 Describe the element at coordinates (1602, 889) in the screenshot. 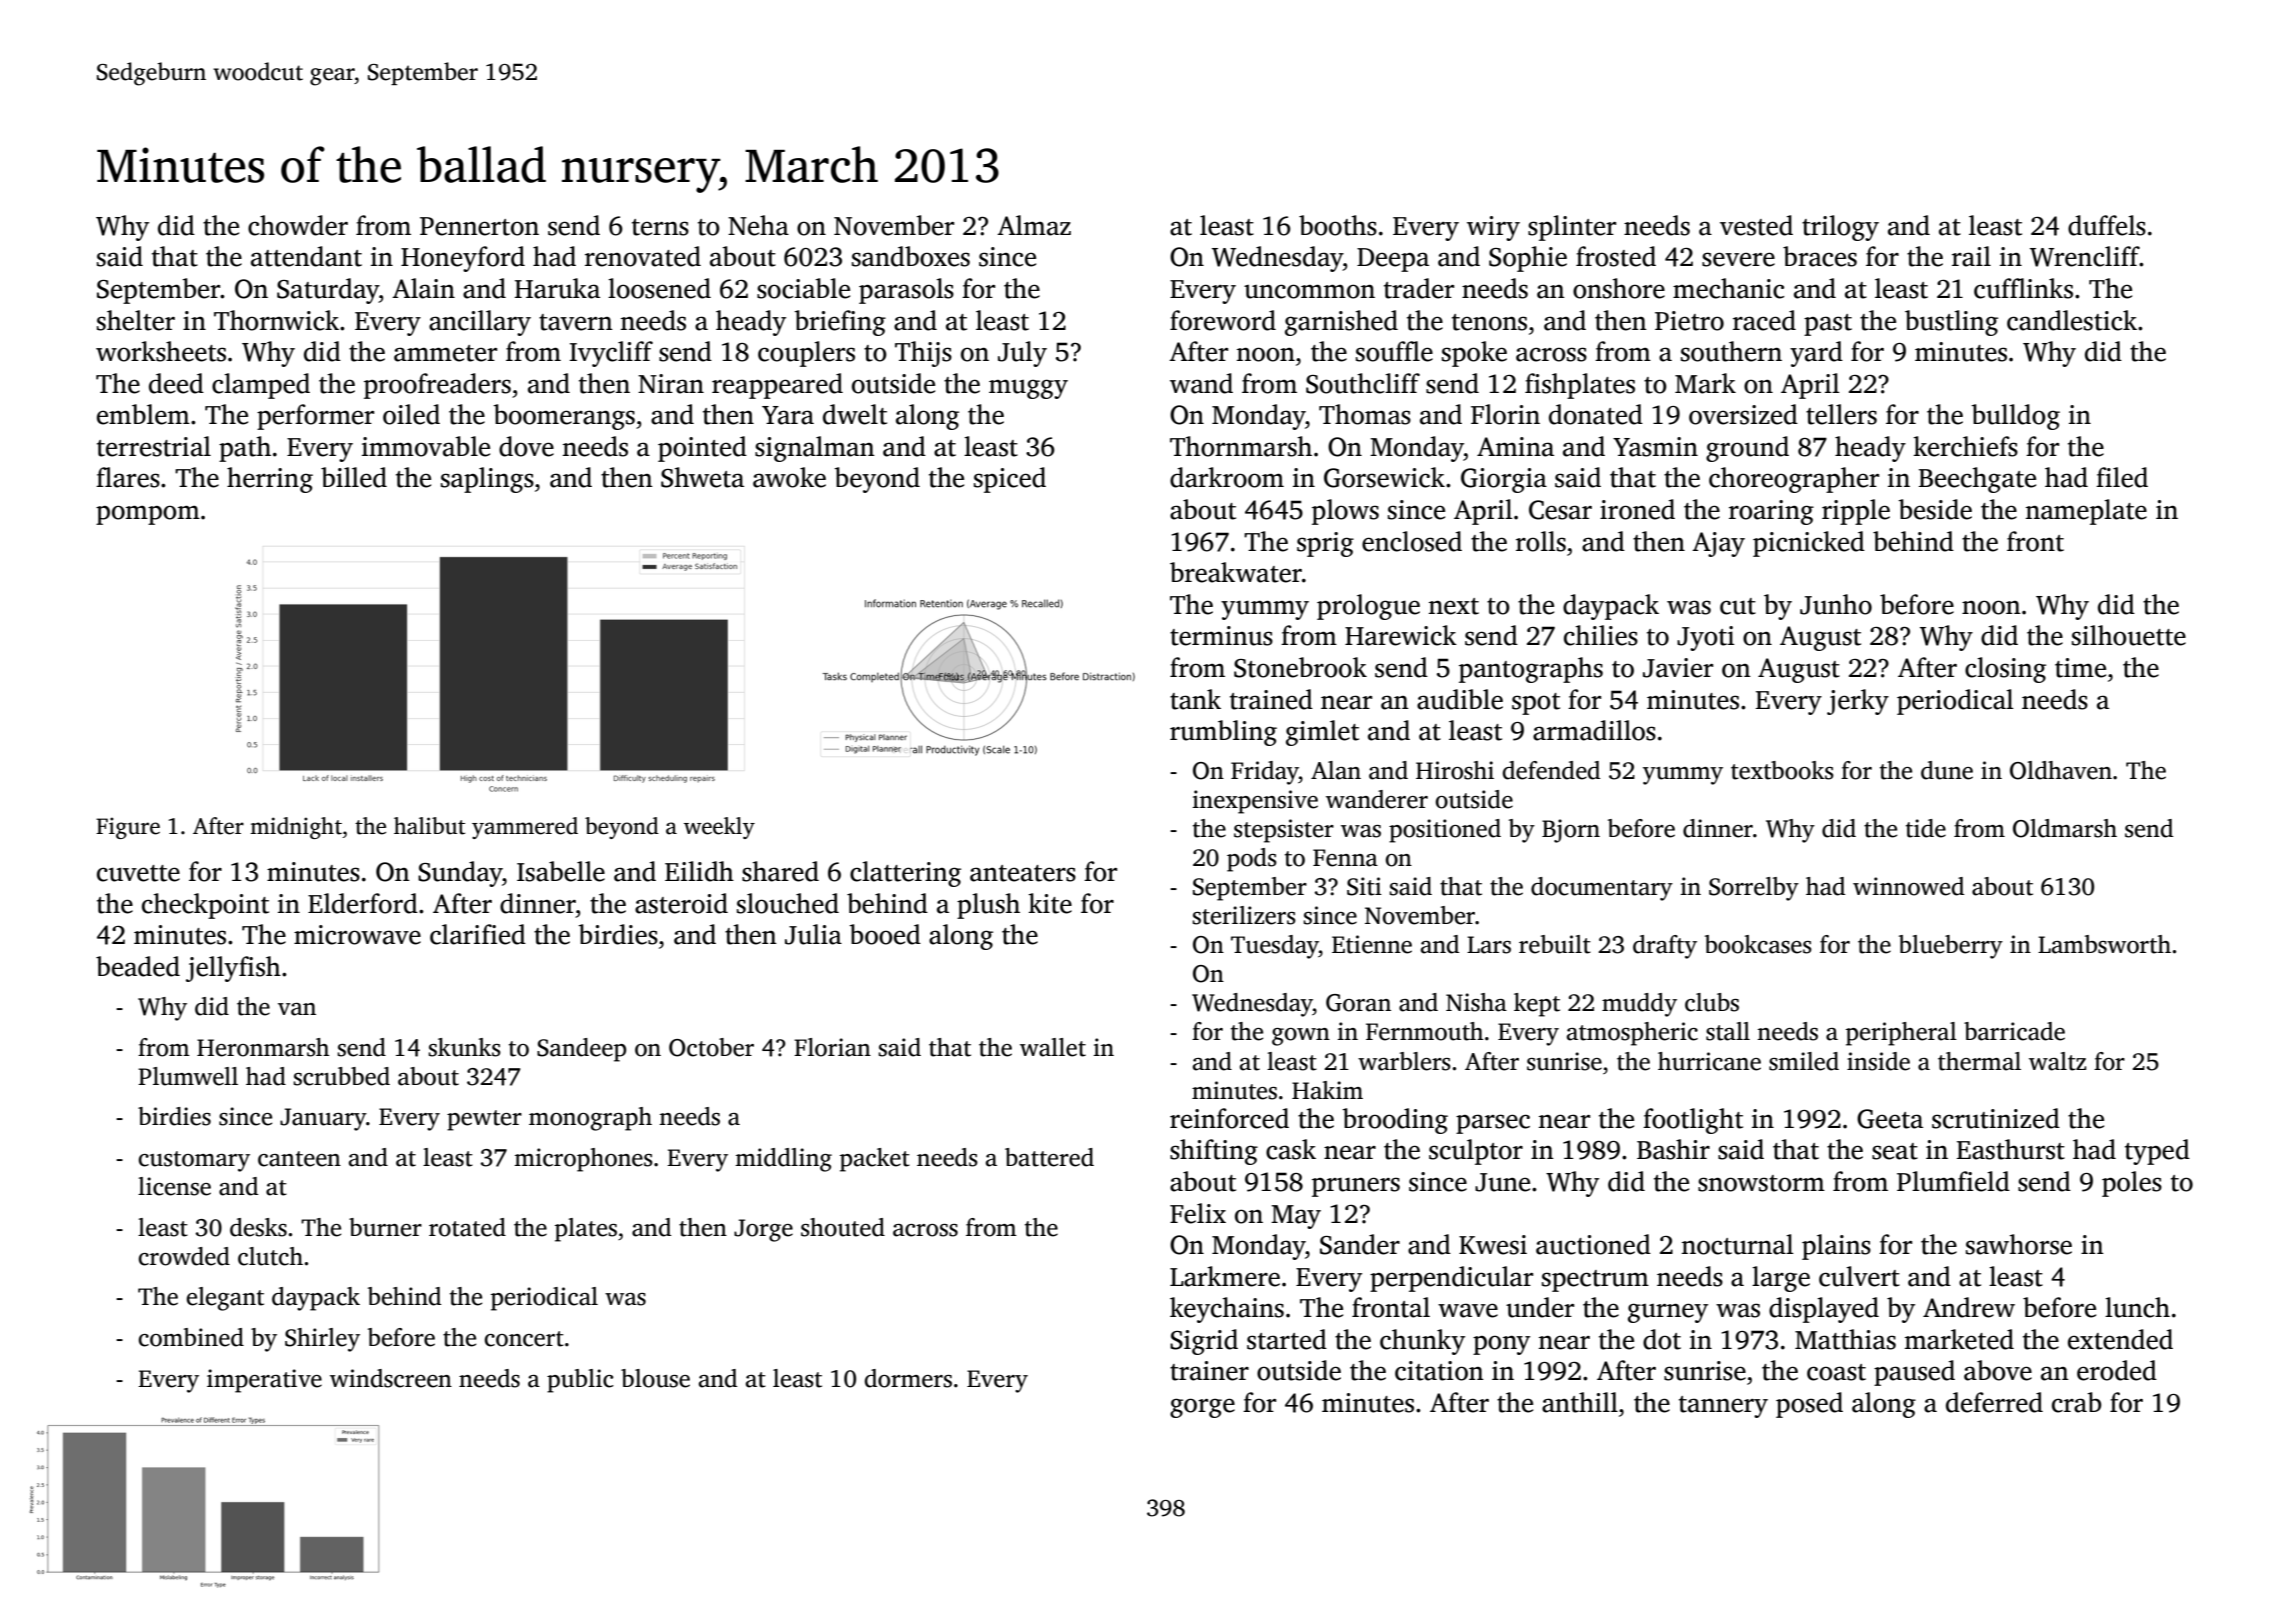

I see `documentary` at that location.
